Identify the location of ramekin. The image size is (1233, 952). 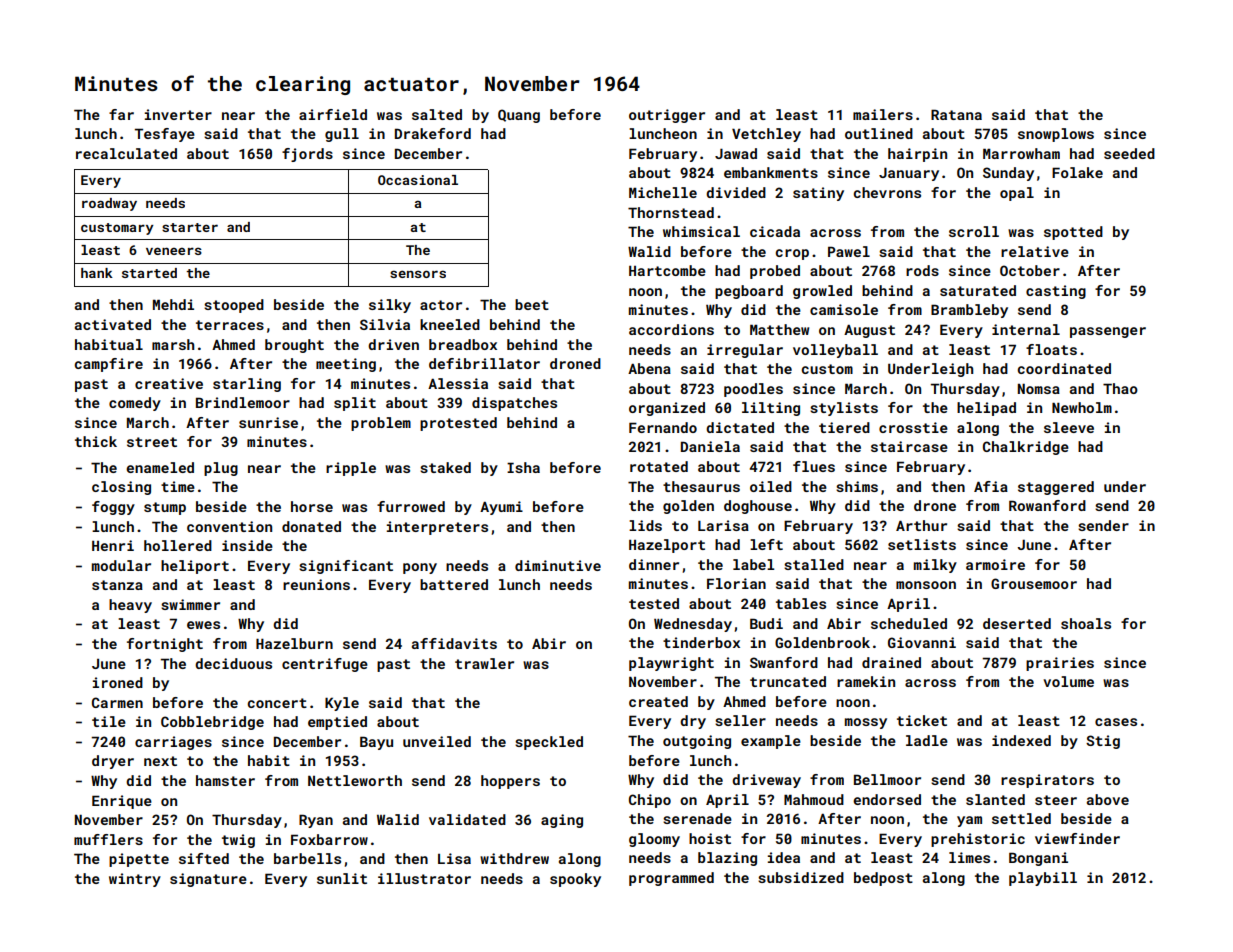
(866, 681).
